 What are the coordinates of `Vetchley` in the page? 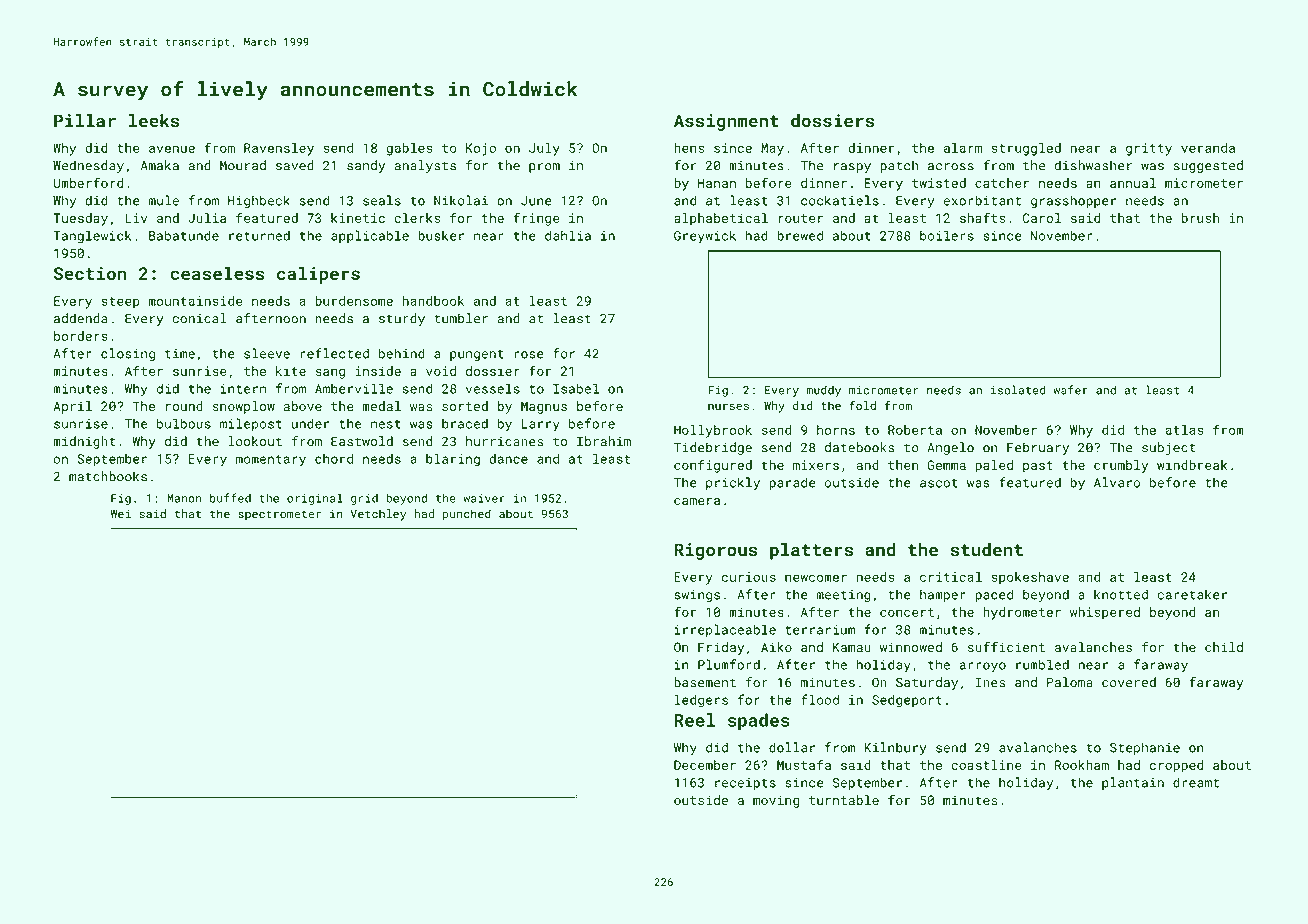 It's located at (378, 515).
